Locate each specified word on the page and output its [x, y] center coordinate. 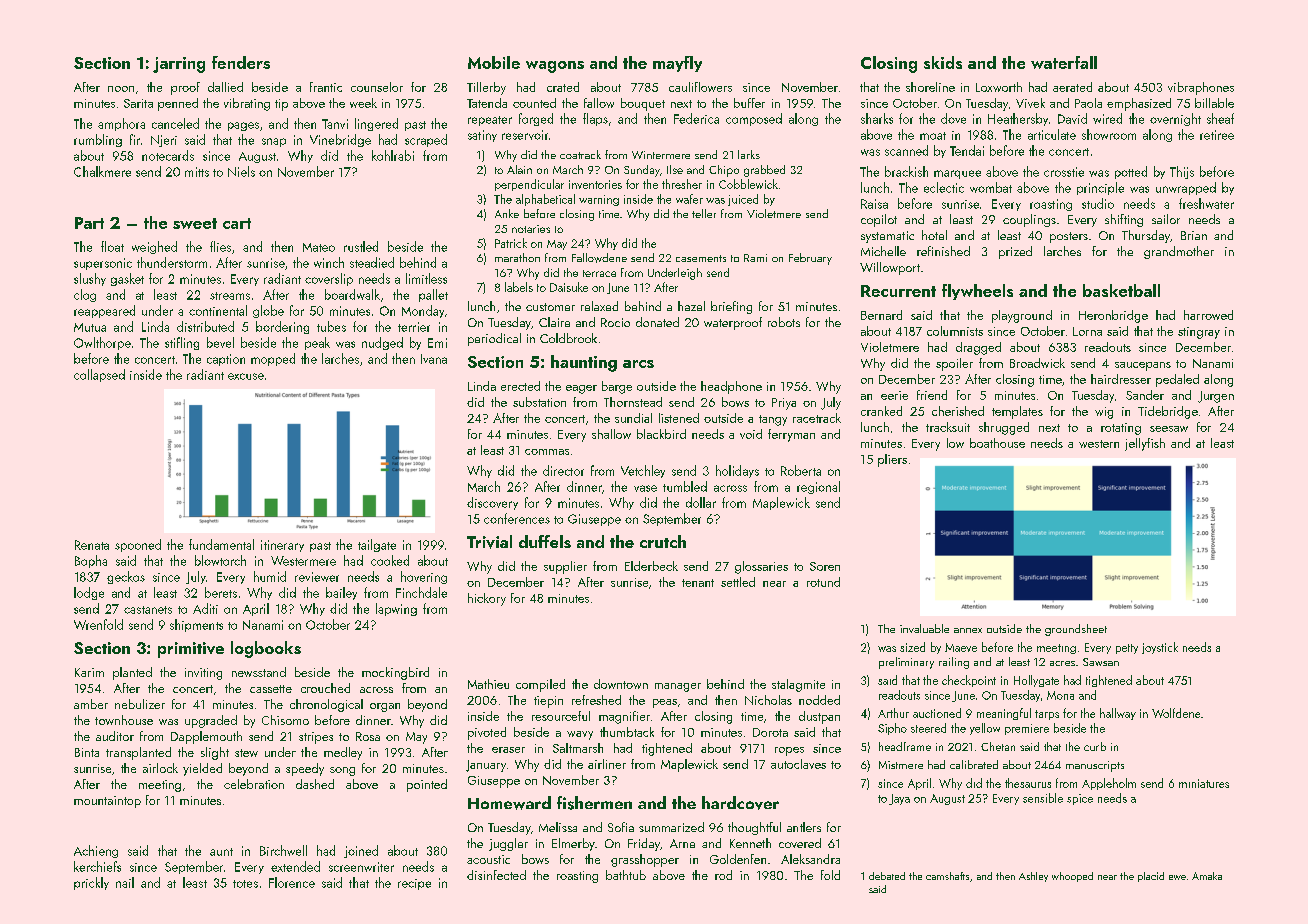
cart [237, 223]
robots [784, 322]
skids [943, 62]
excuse [246, 376]
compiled [540, 685]
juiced [743, 200]
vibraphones [1201, 88]
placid [1151, 877]
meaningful [1004, 714]
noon [121, 89]
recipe [414, 884]
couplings [1029, 220]
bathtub [626, 875]
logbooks [266, 649]
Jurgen [1216, 397]
